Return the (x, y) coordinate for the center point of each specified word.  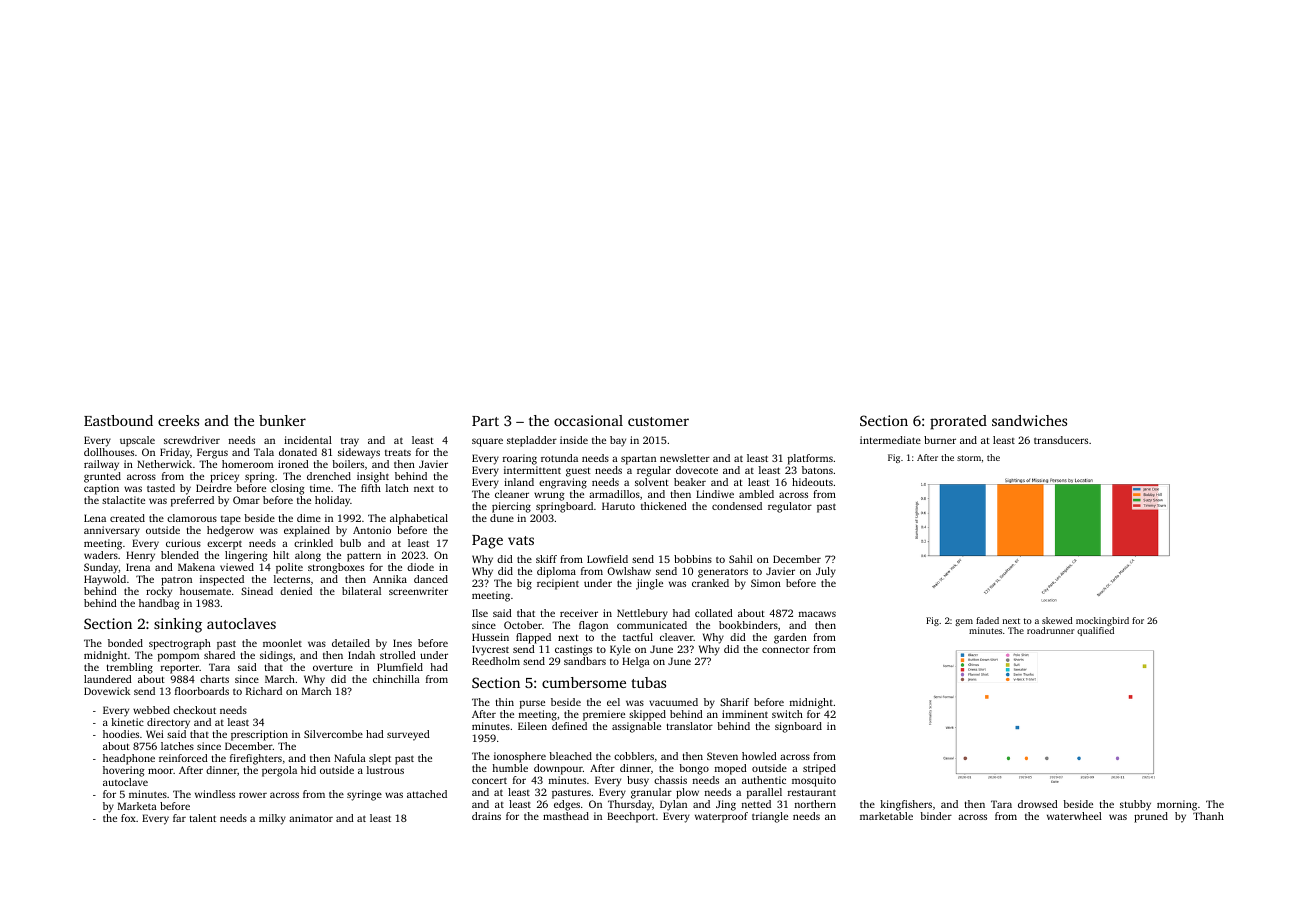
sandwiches (1029, 420)
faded (987, 620)
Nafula (350, 758)
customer (658, 421)
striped (819, 769)
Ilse (480, 613)
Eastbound (118, 420)
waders (101, 555)
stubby (1135, 805)
